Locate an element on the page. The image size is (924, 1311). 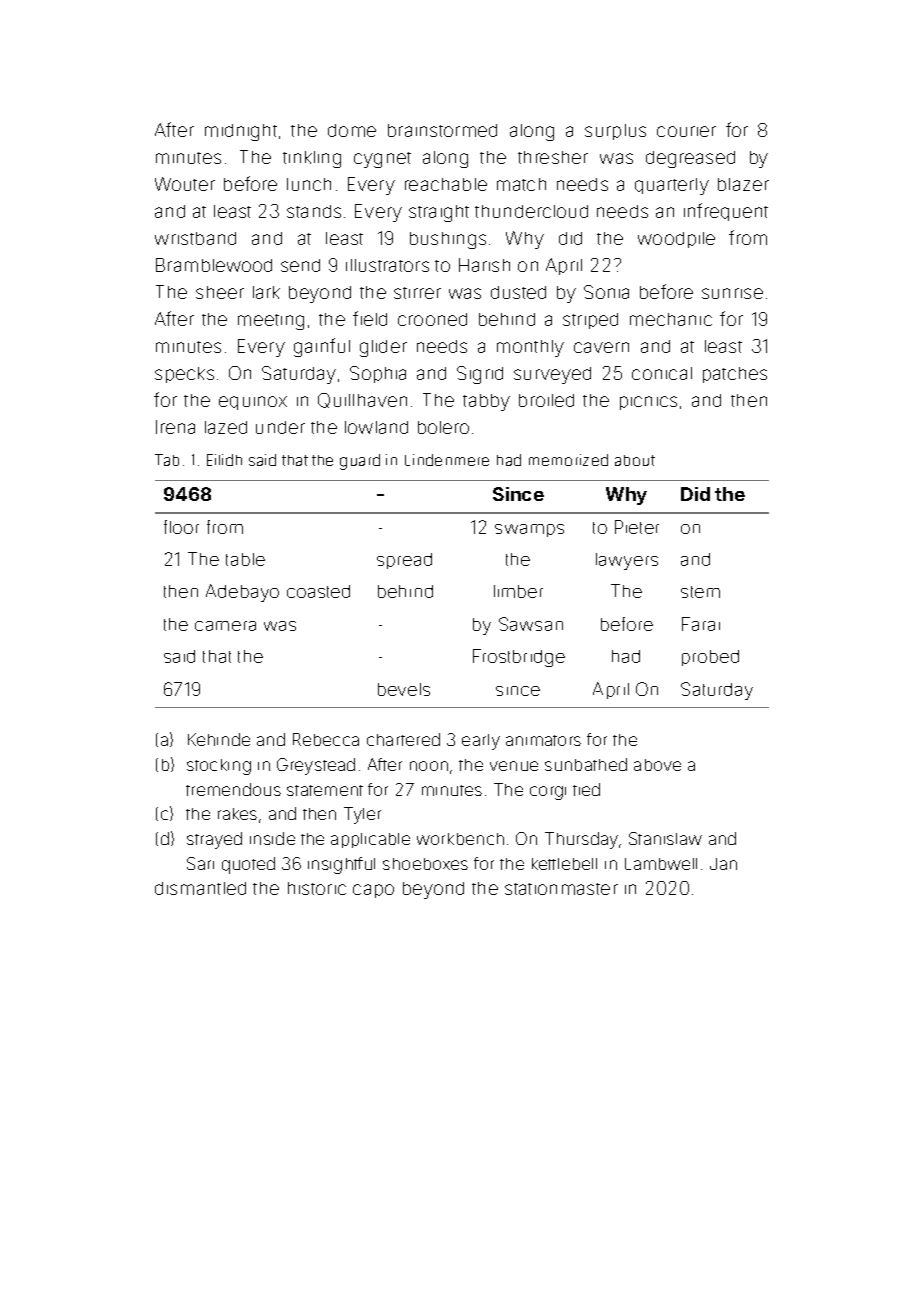
about is located at coordinates (635, 460).
